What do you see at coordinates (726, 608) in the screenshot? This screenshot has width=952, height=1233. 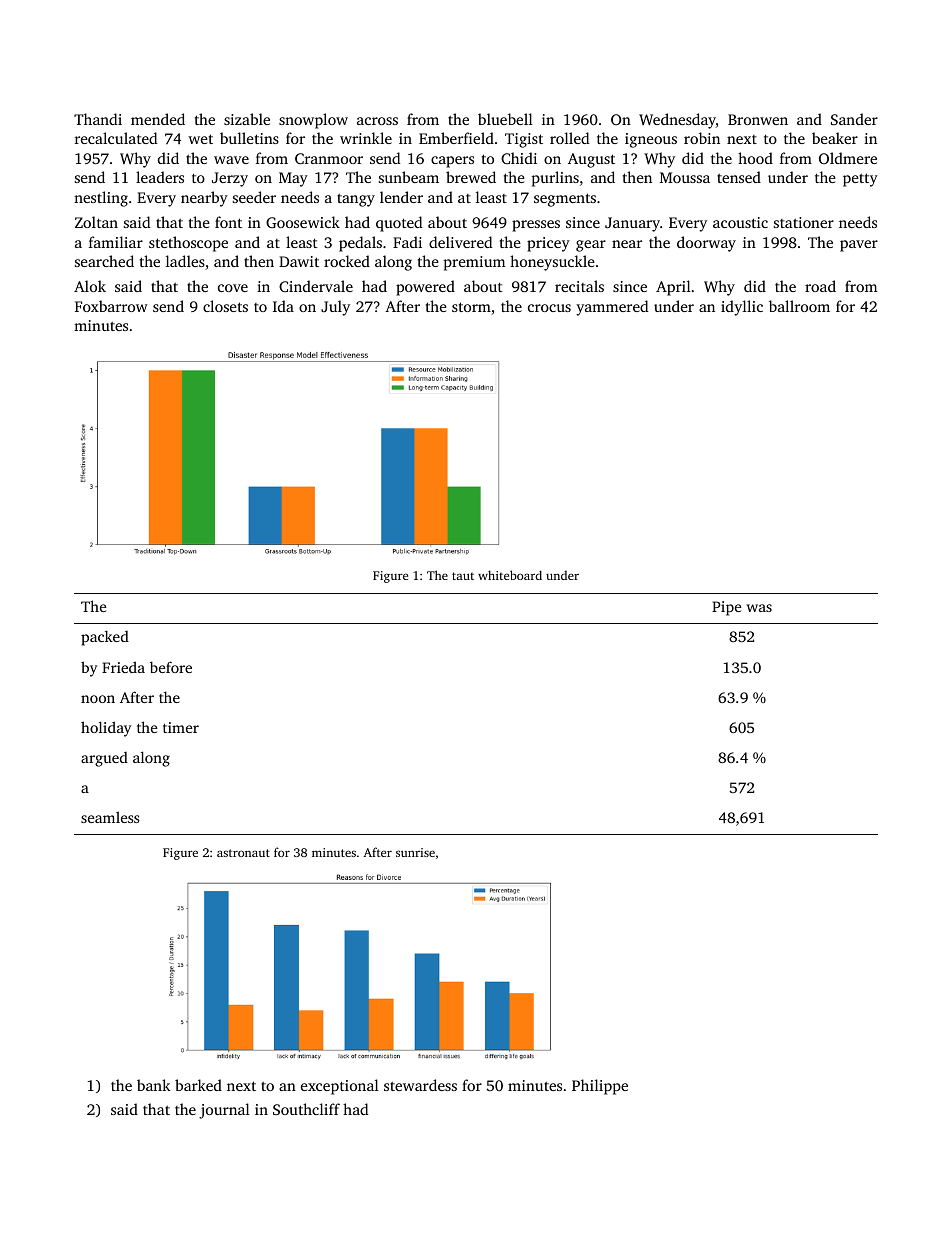 I see `Pipe` at bounding box center [726, 608].
